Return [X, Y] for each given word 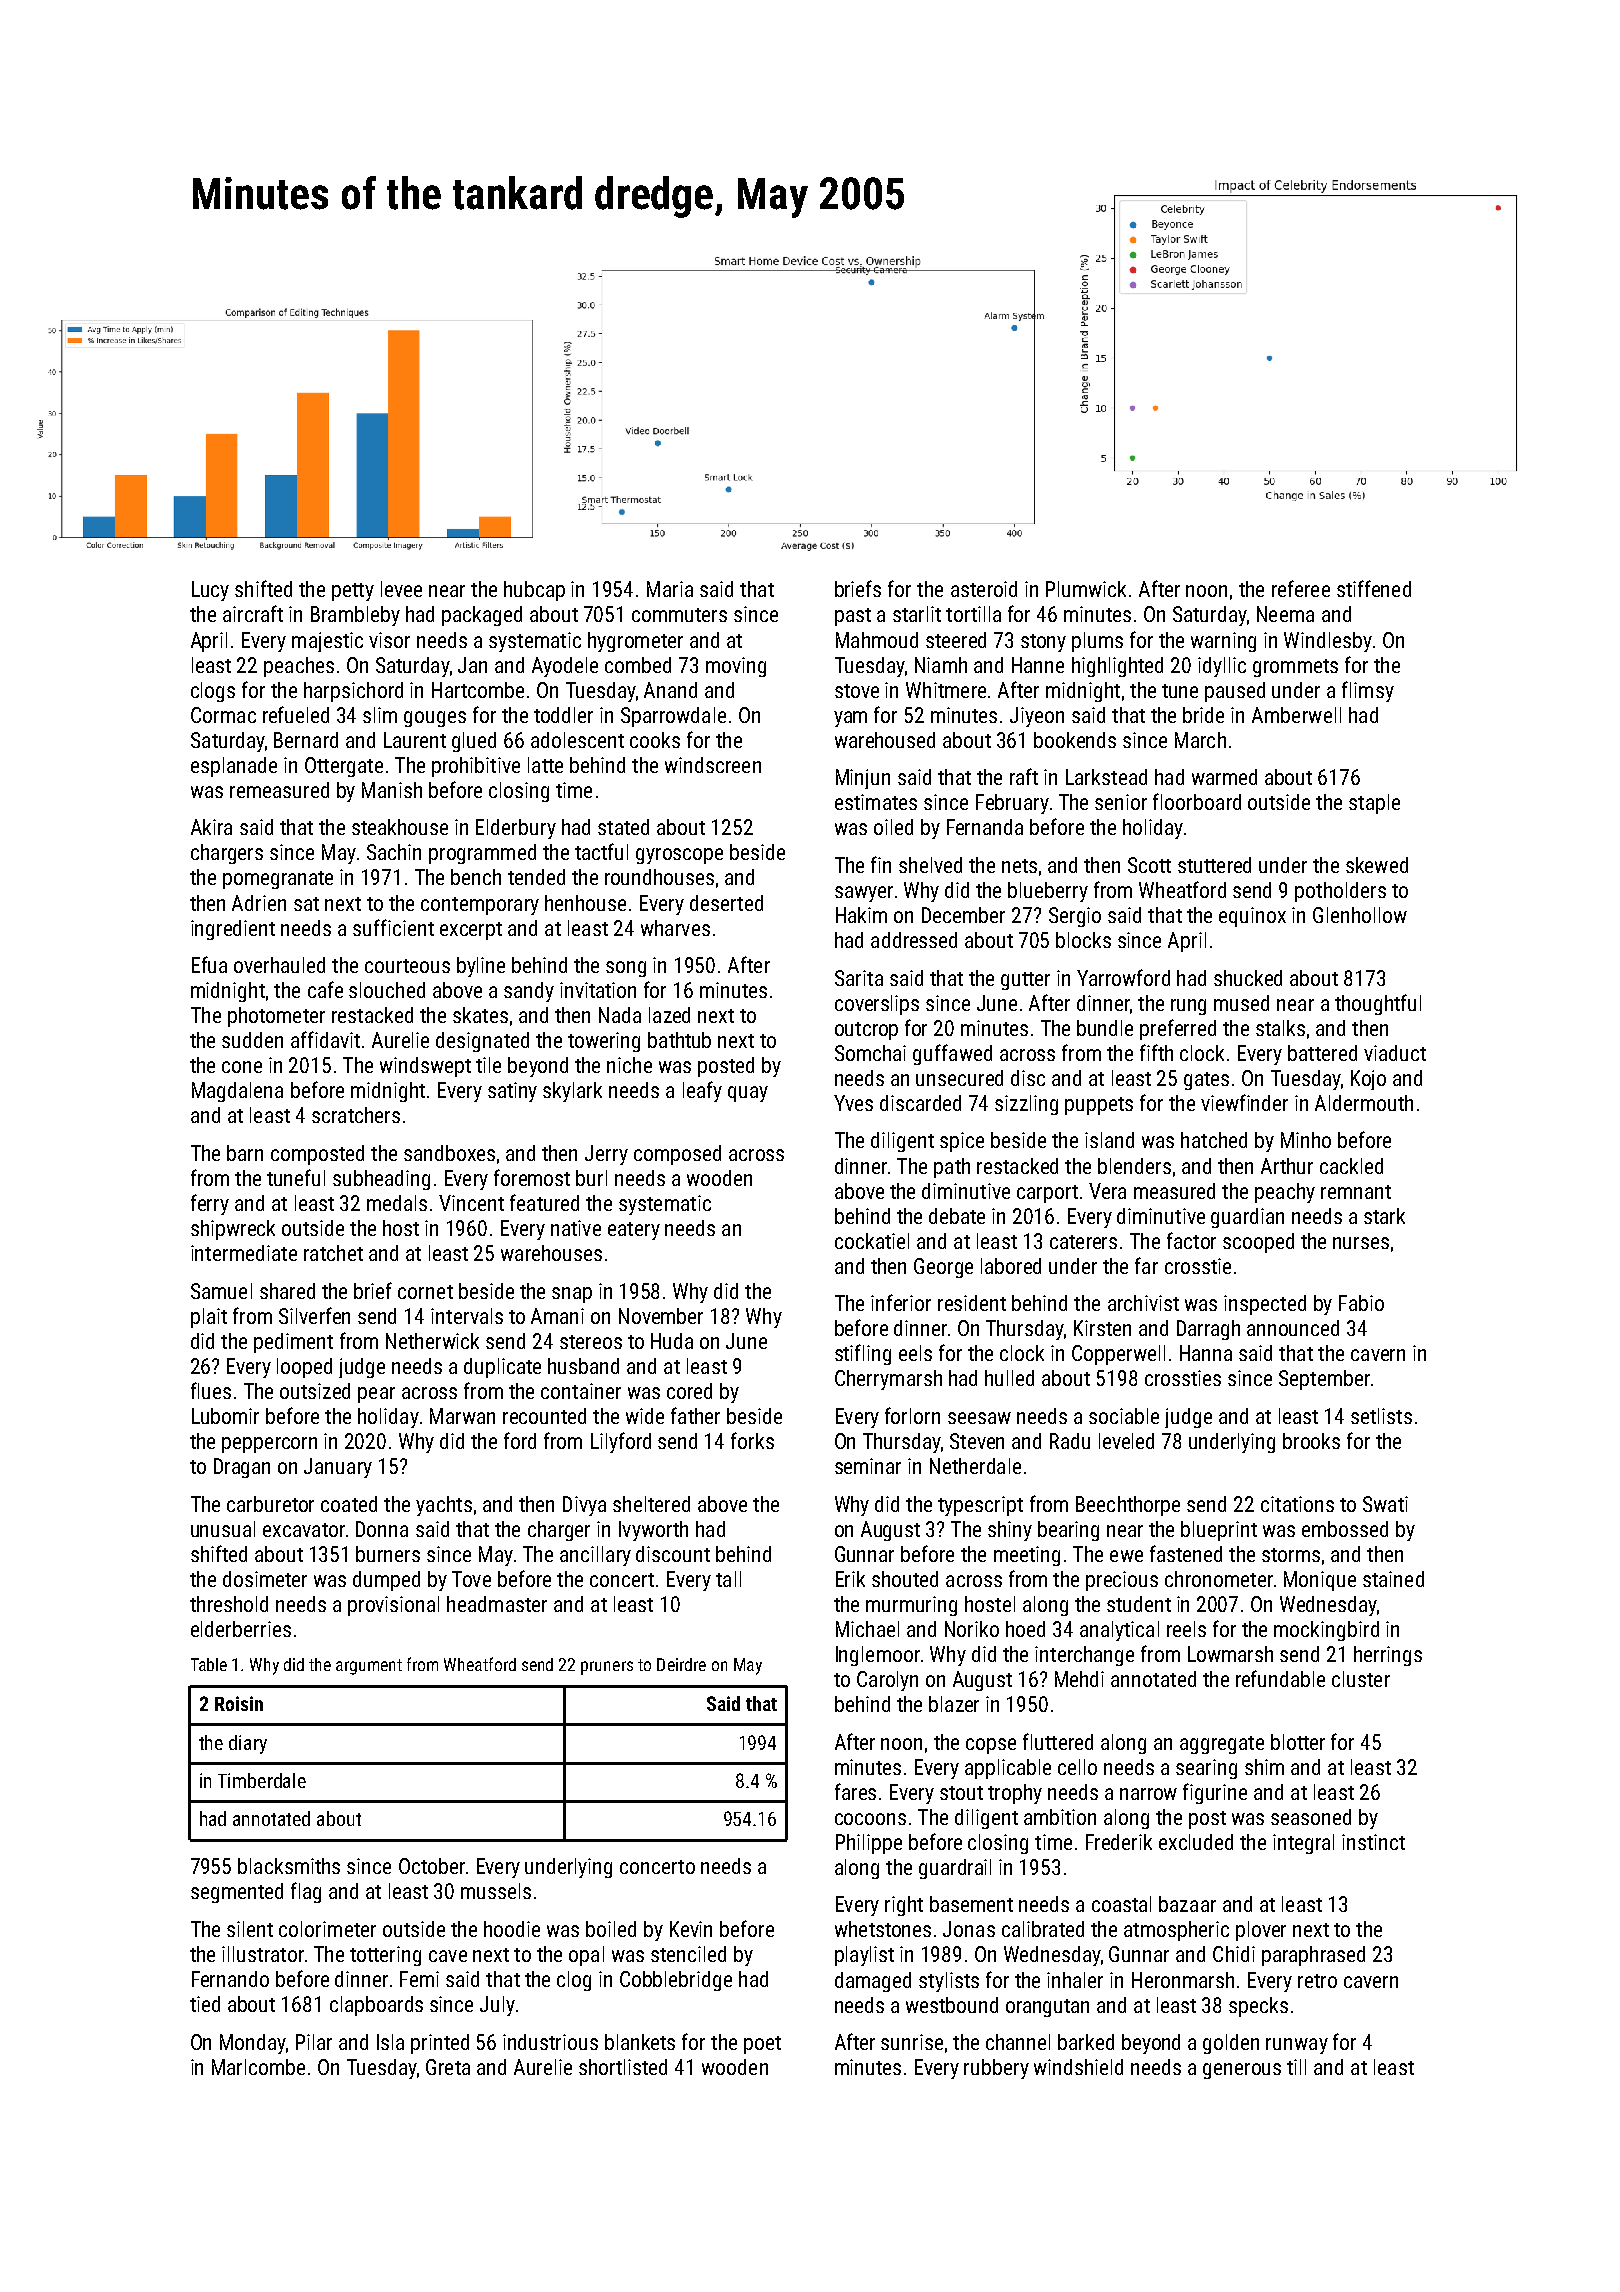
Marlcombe [258, 2067]
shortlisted [623, 2067]
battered [1322, 1053]
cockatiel [872, 1241]
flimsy [1368, 691]
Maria [670, 589]
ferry [210, 1204]
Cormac [223, 715]
